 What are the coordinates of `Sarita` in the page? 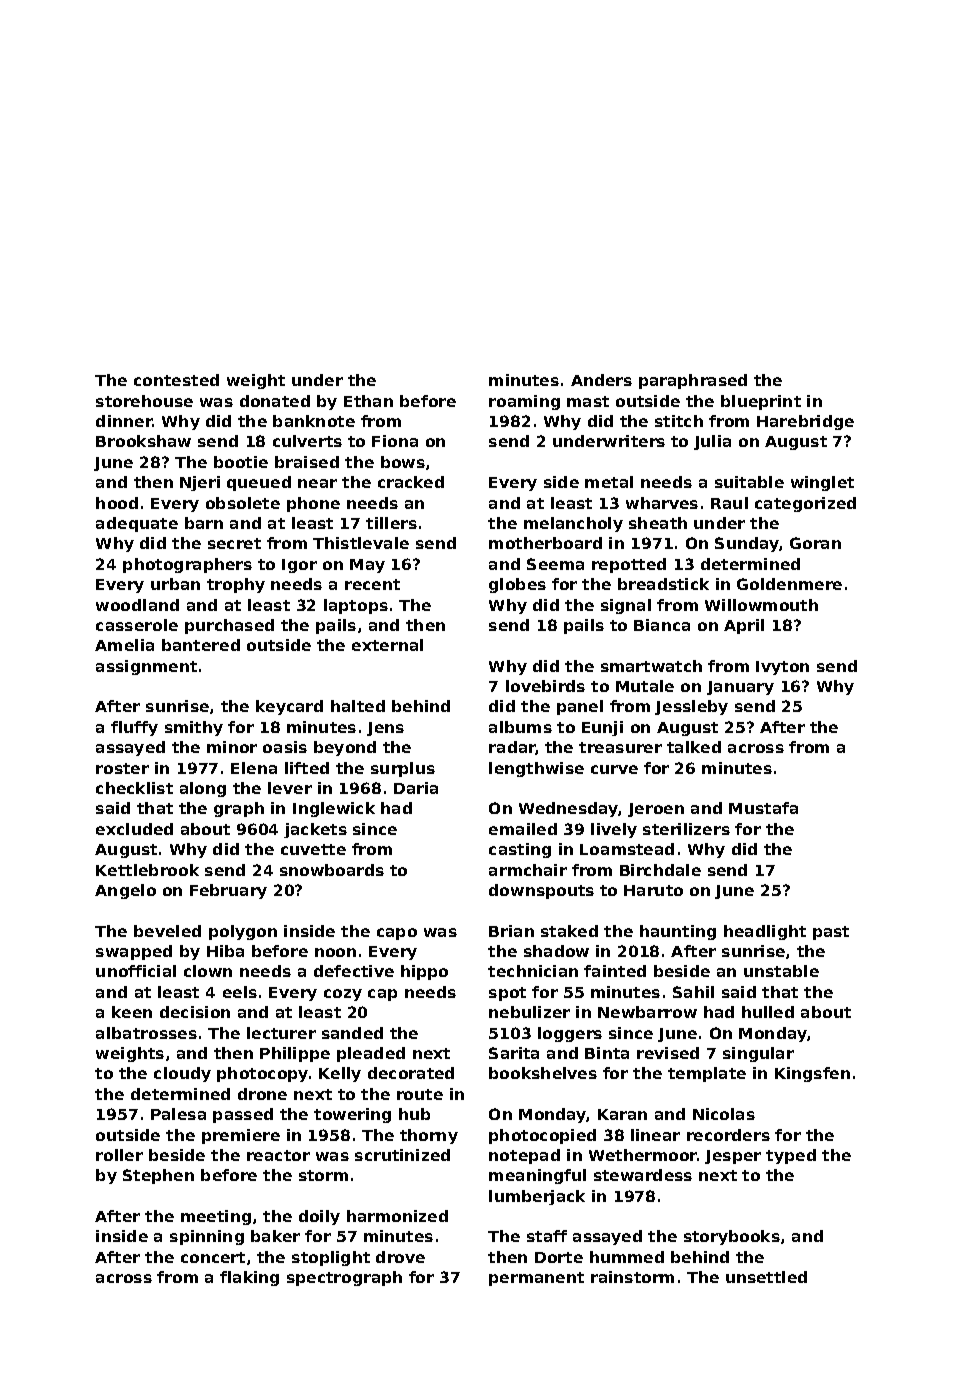 It's located at (514, 1053).
